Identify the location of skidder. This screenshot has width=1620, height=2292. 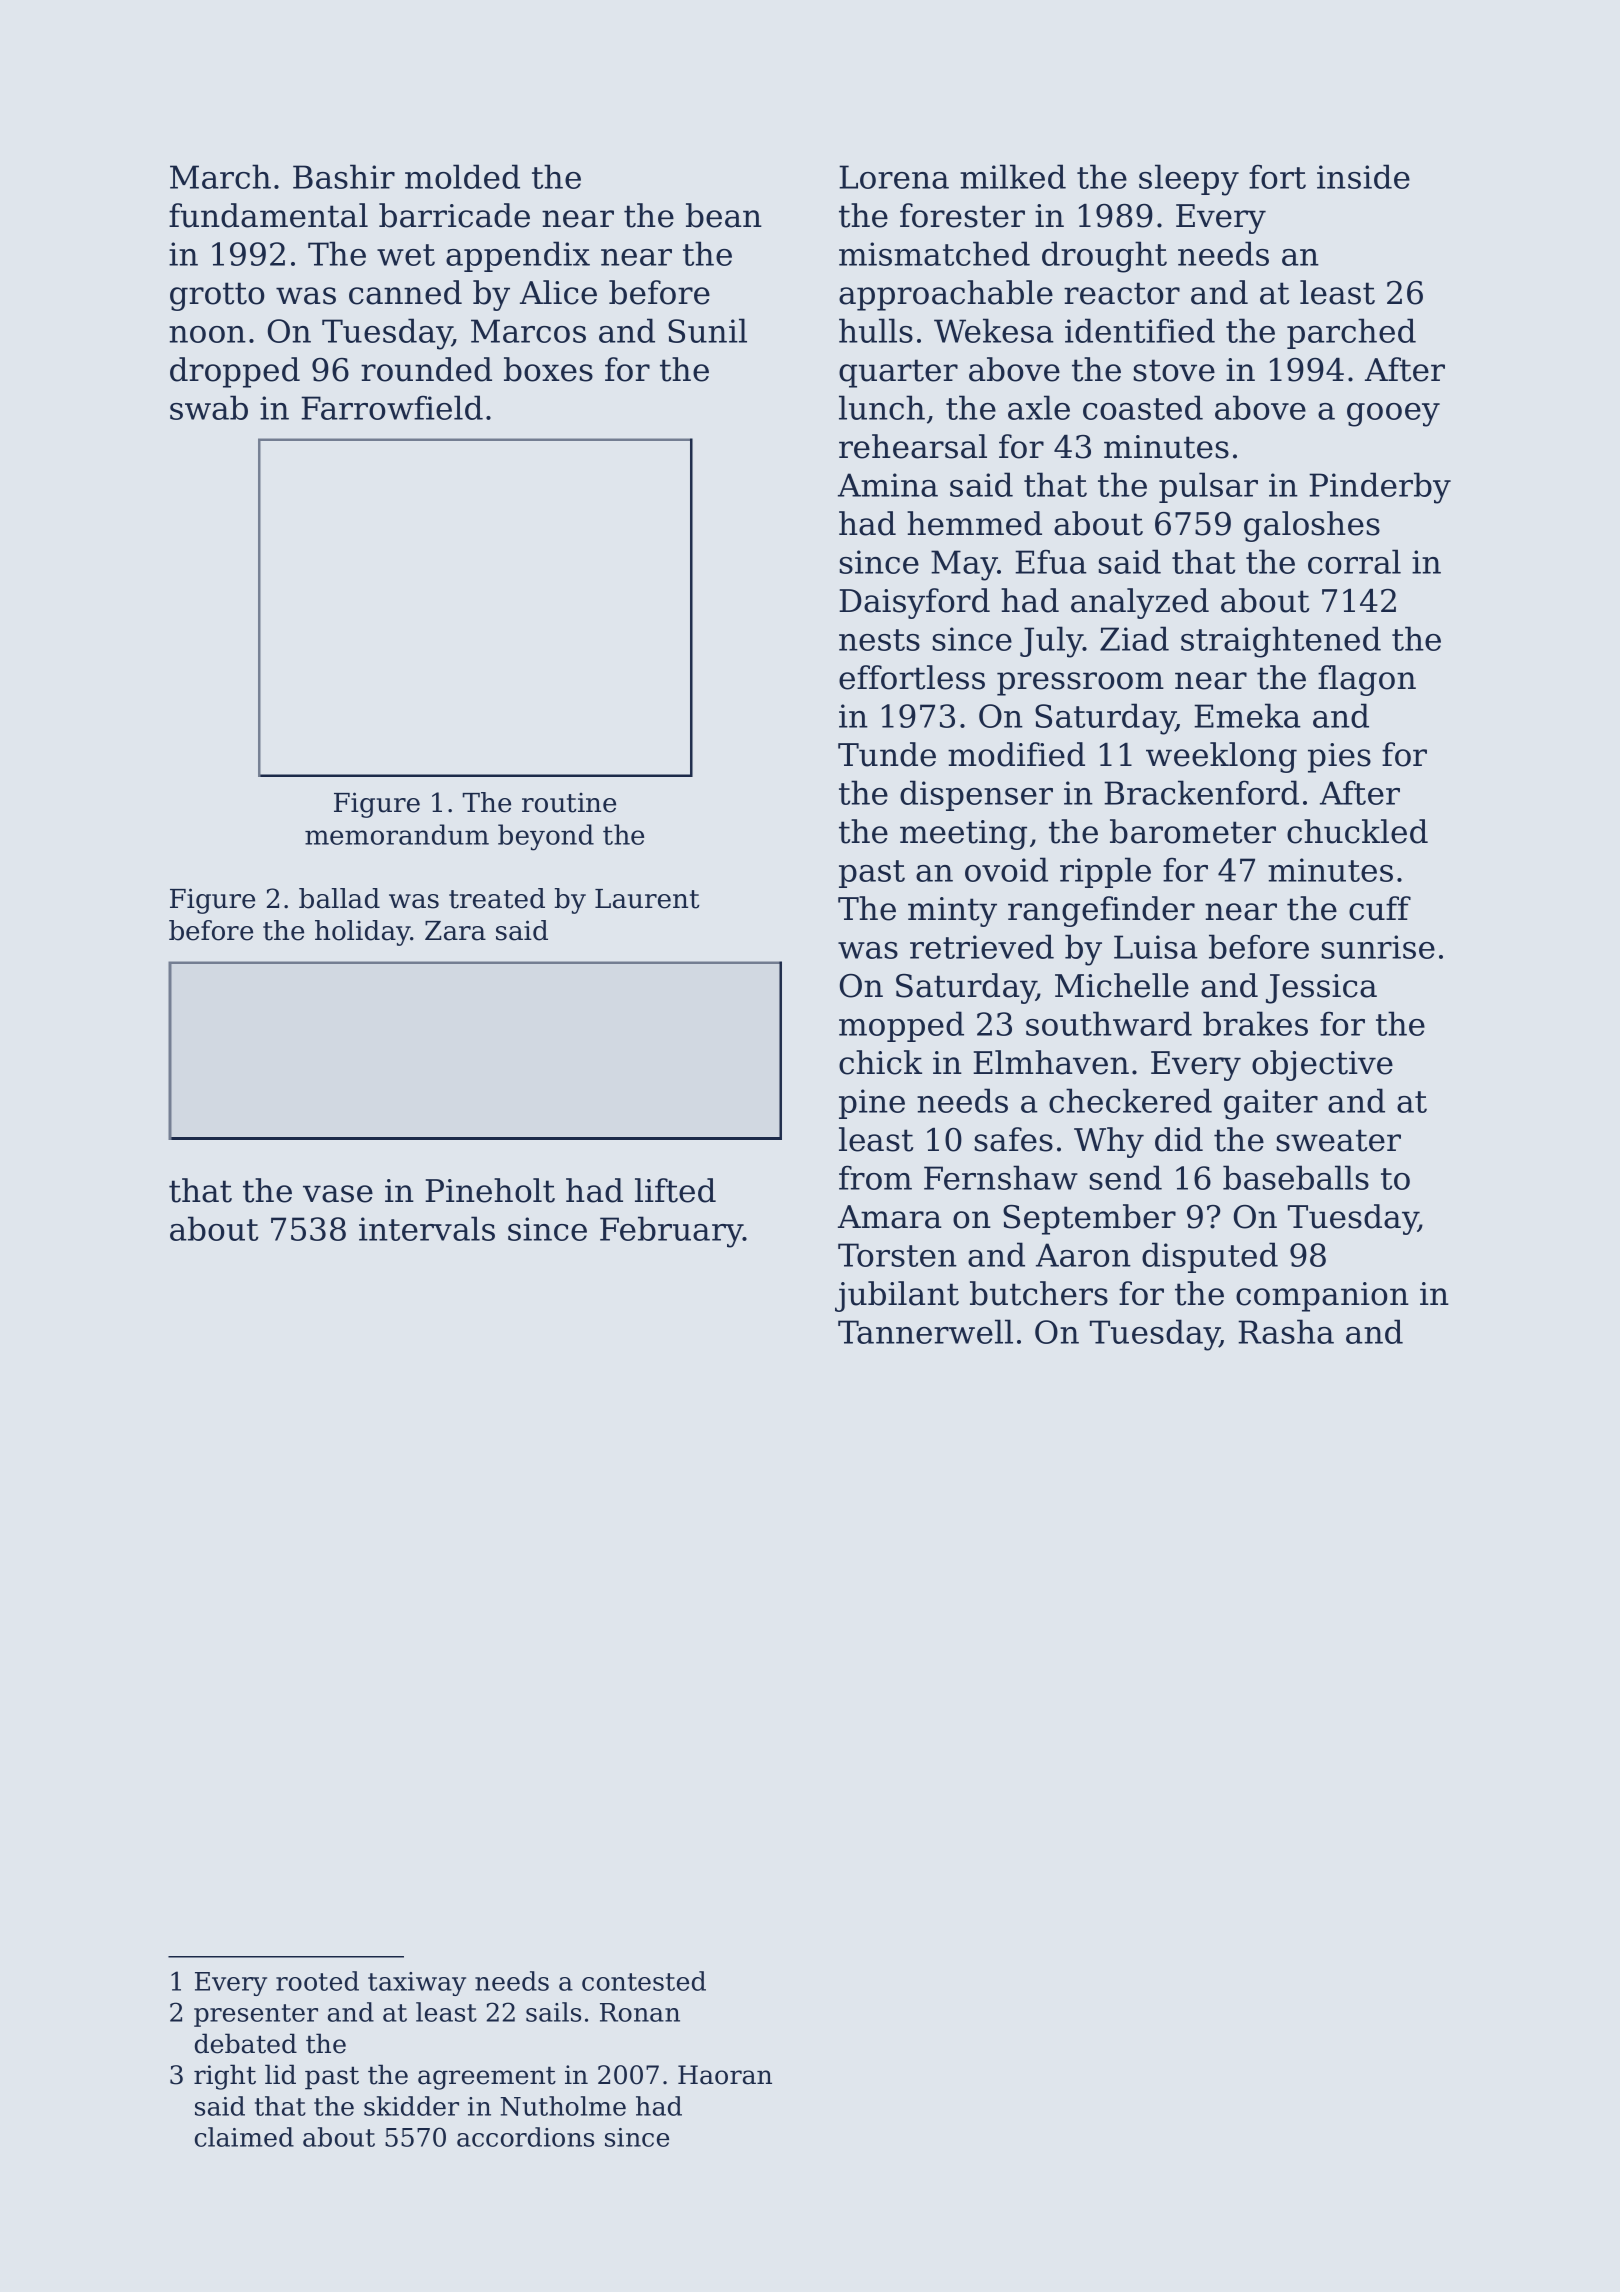
(411, 2106).
